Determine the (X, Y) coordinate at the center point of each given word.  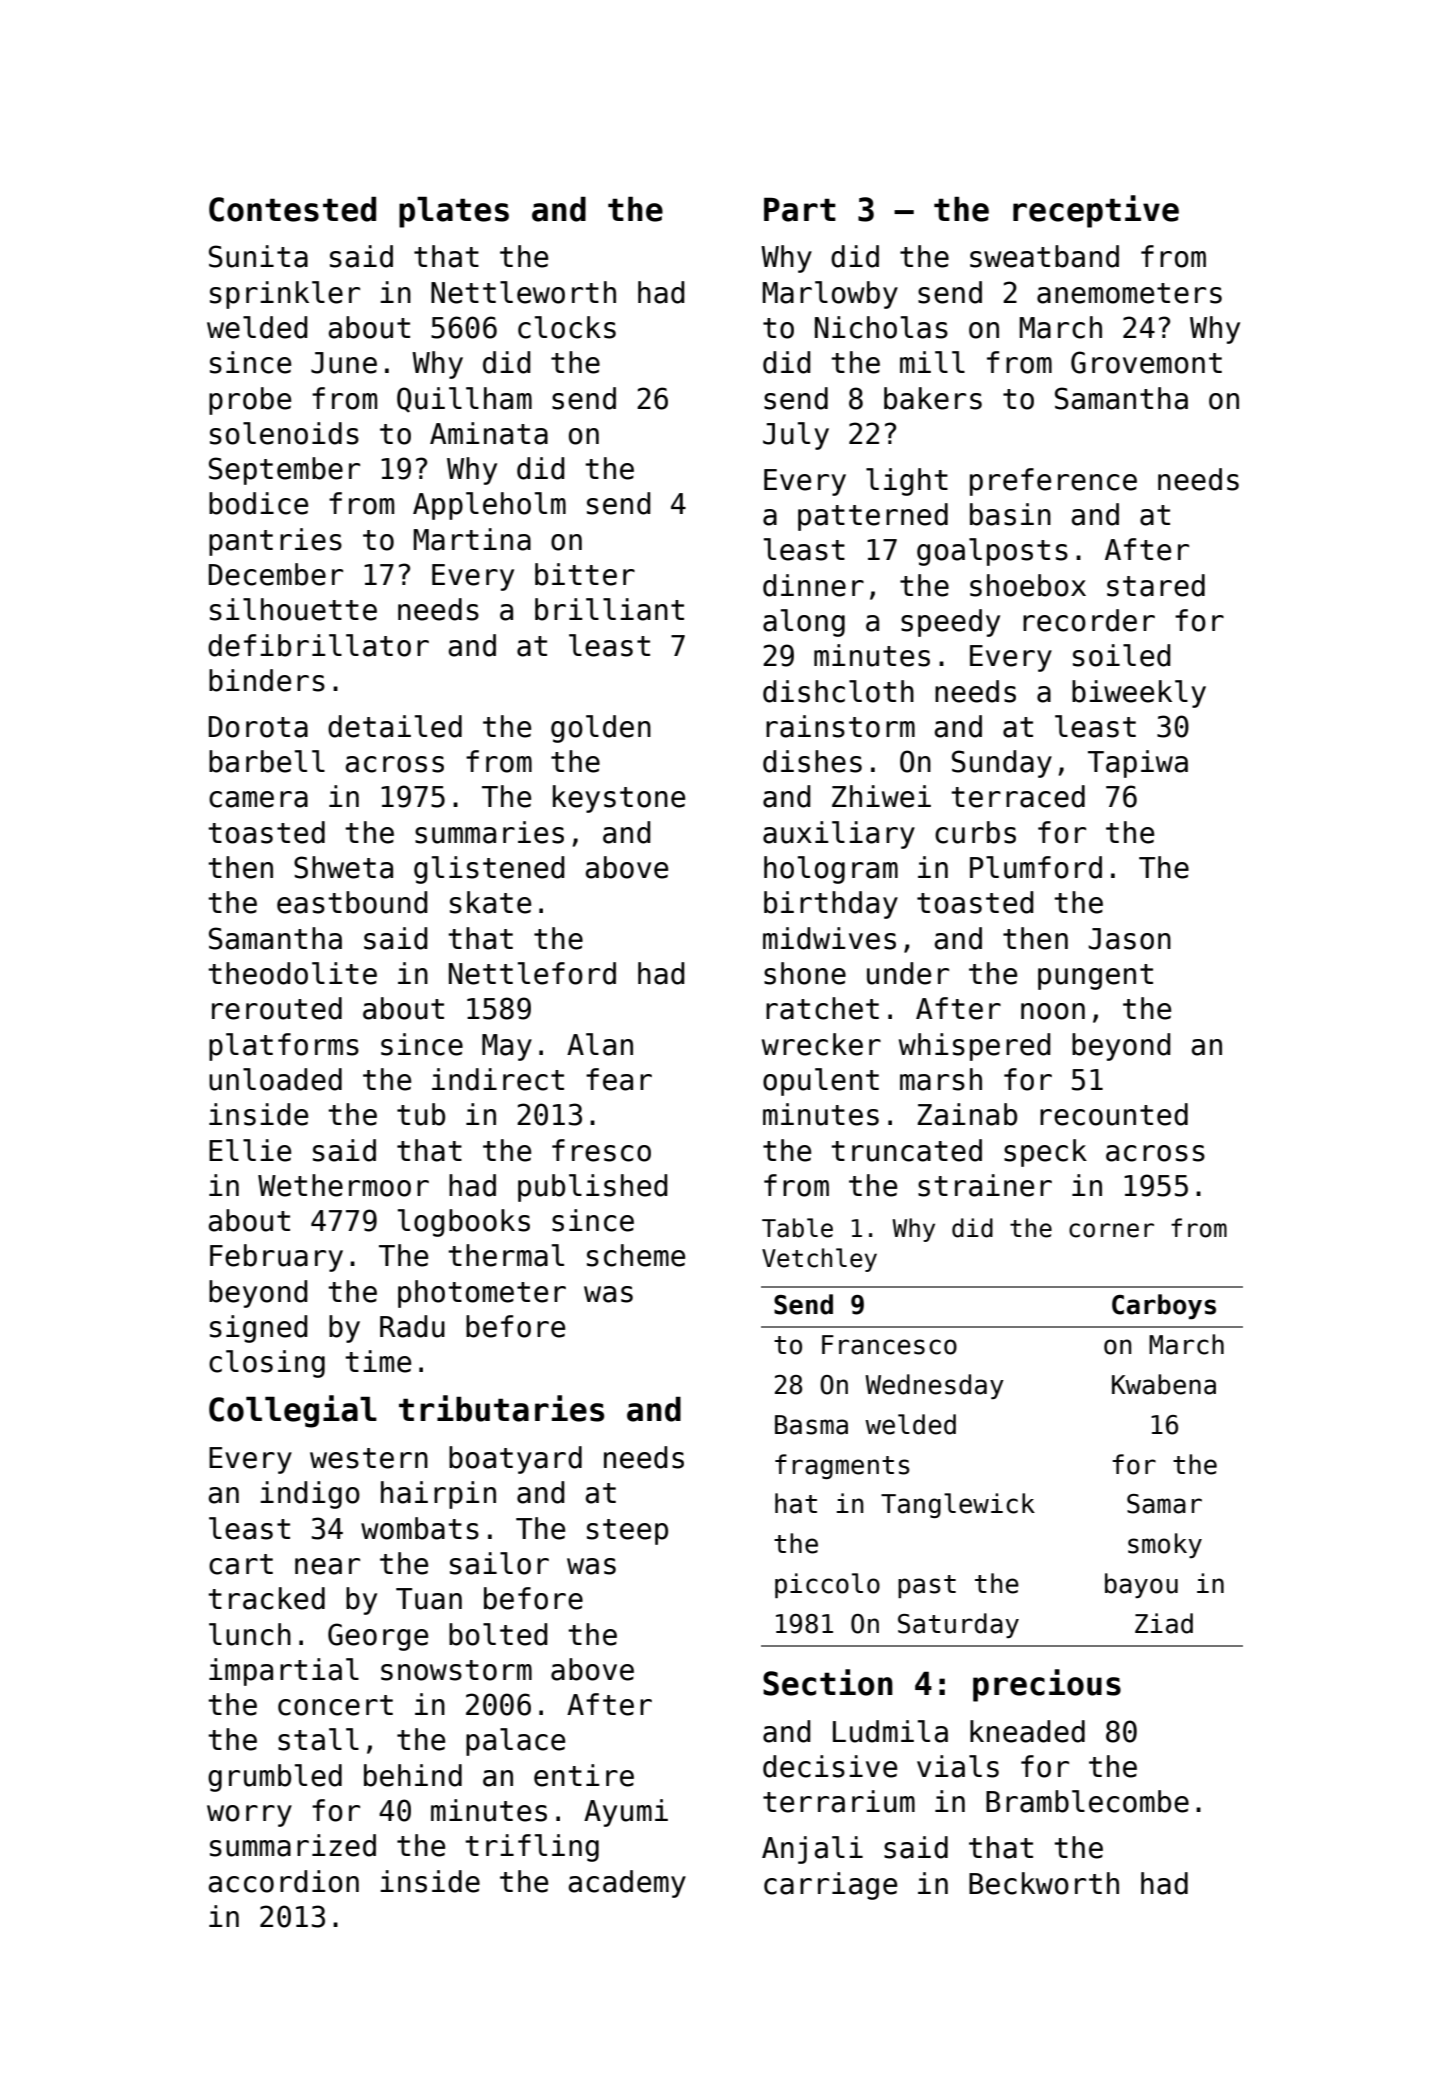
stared (1156, 585)
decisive (830, 1766)
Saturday (958, 1625)
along (804, 623)
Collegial (293, 1411)
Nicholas (881, 327)
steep (627, 1532)
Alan (600, 1044)
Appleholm (489, 506)
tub (421, 1114)
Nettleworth (523, 292)
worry (249, 1816)
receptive (1096, 211)
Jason (1129, 939)
